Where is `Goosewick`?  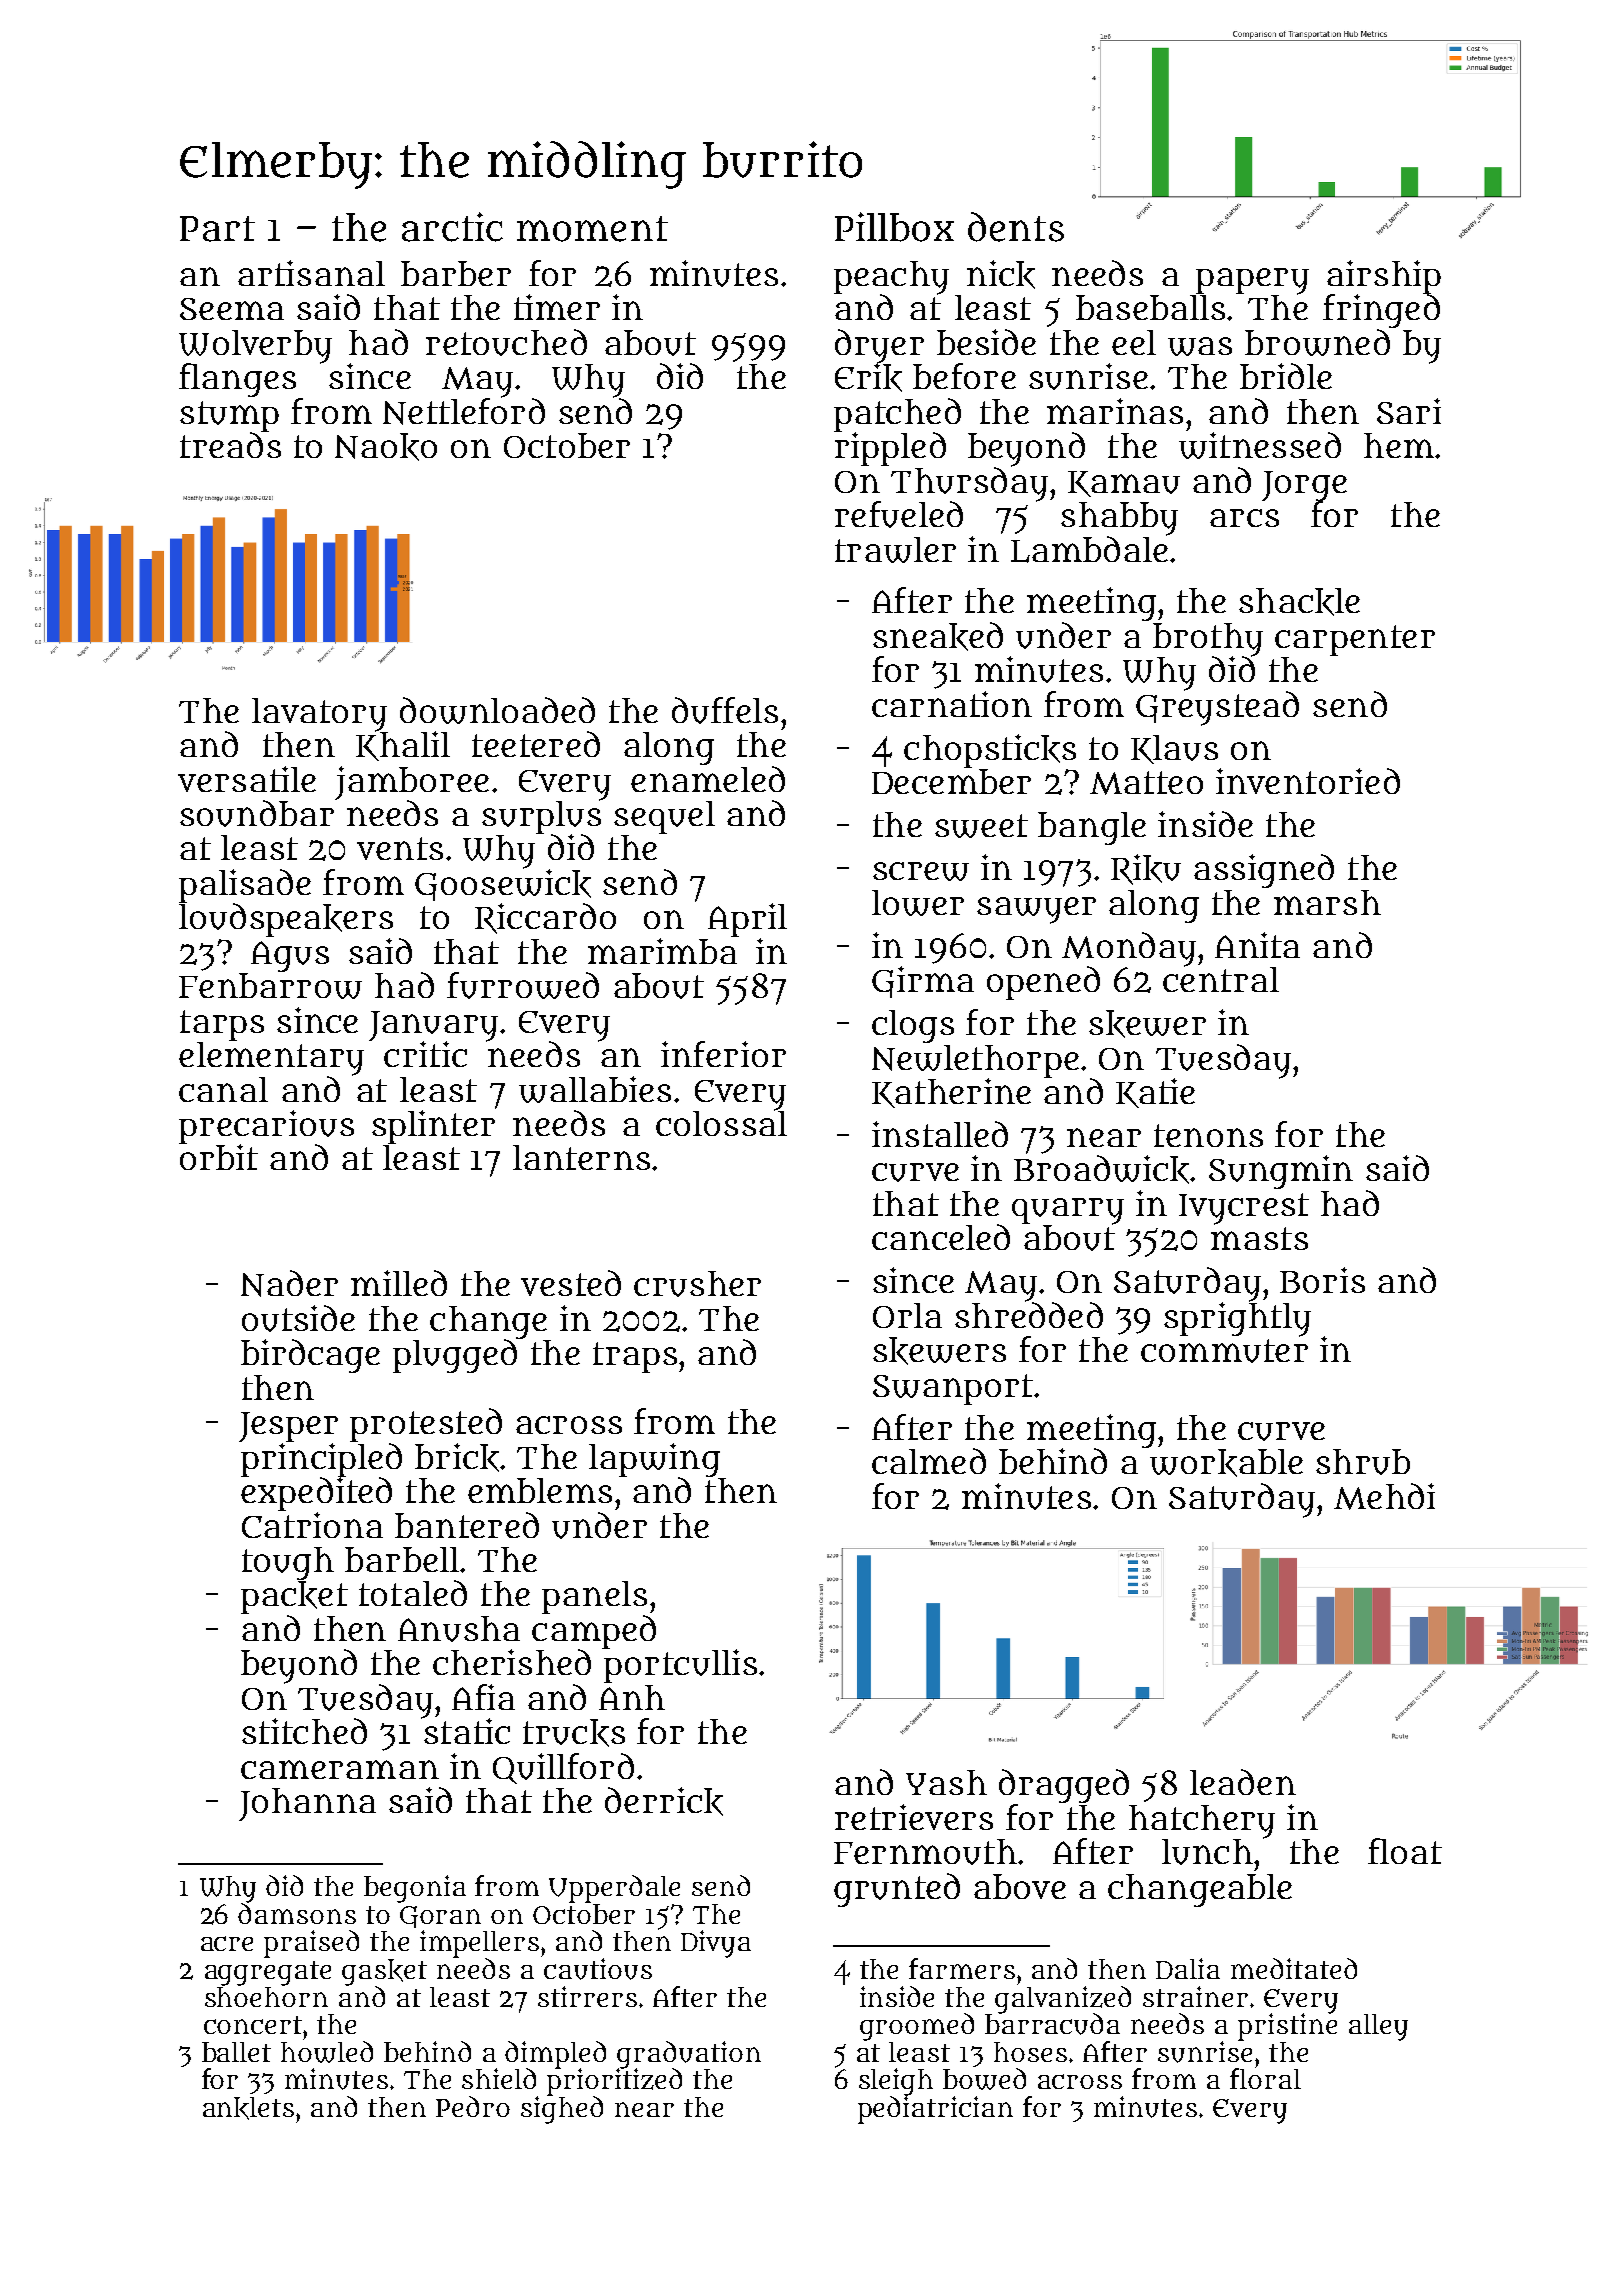 Goosewick is located at coordinates (503, 885).
